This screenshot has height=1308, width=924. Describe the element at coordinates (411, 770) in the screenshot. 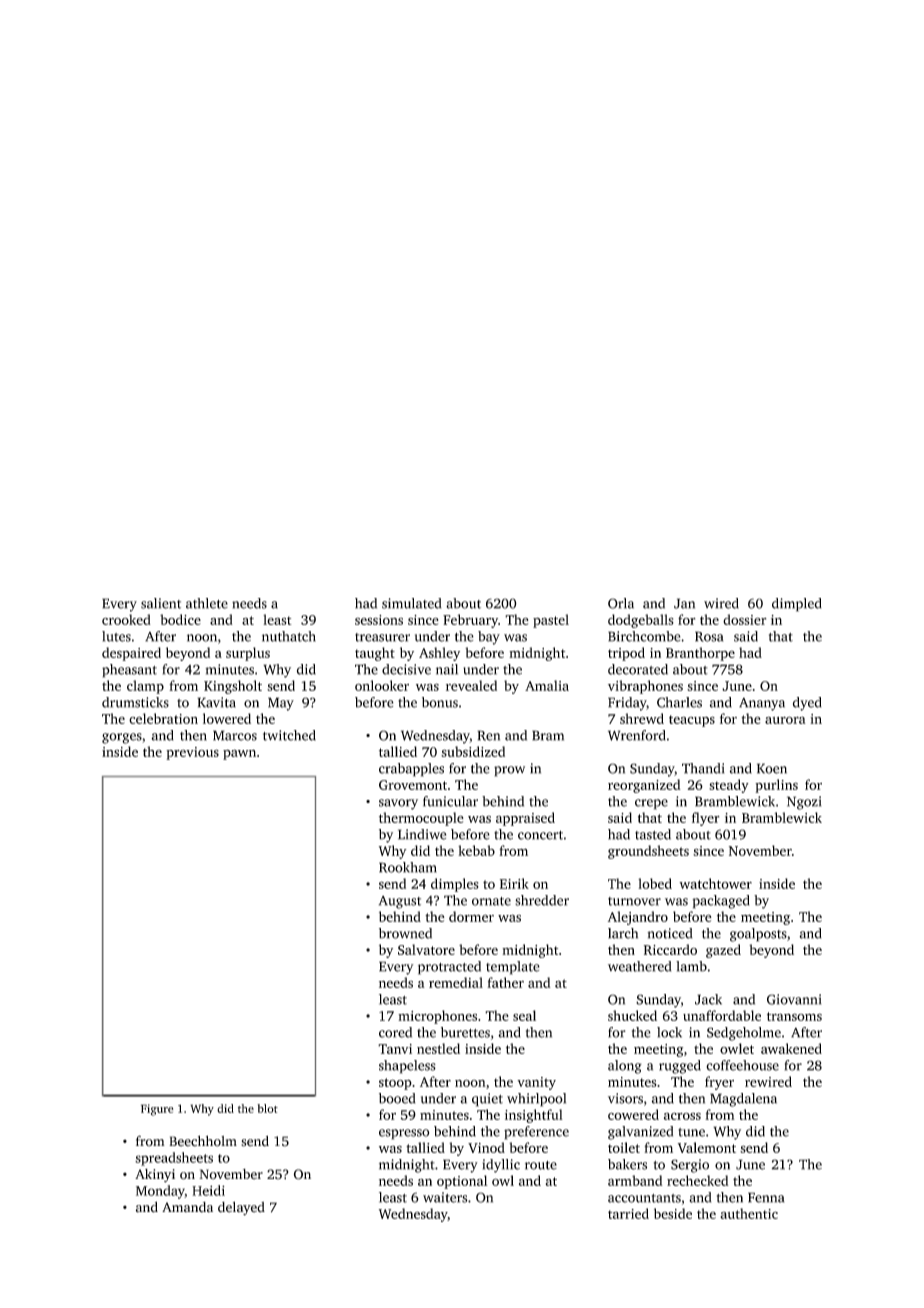

I see `crabapples` at that location.
